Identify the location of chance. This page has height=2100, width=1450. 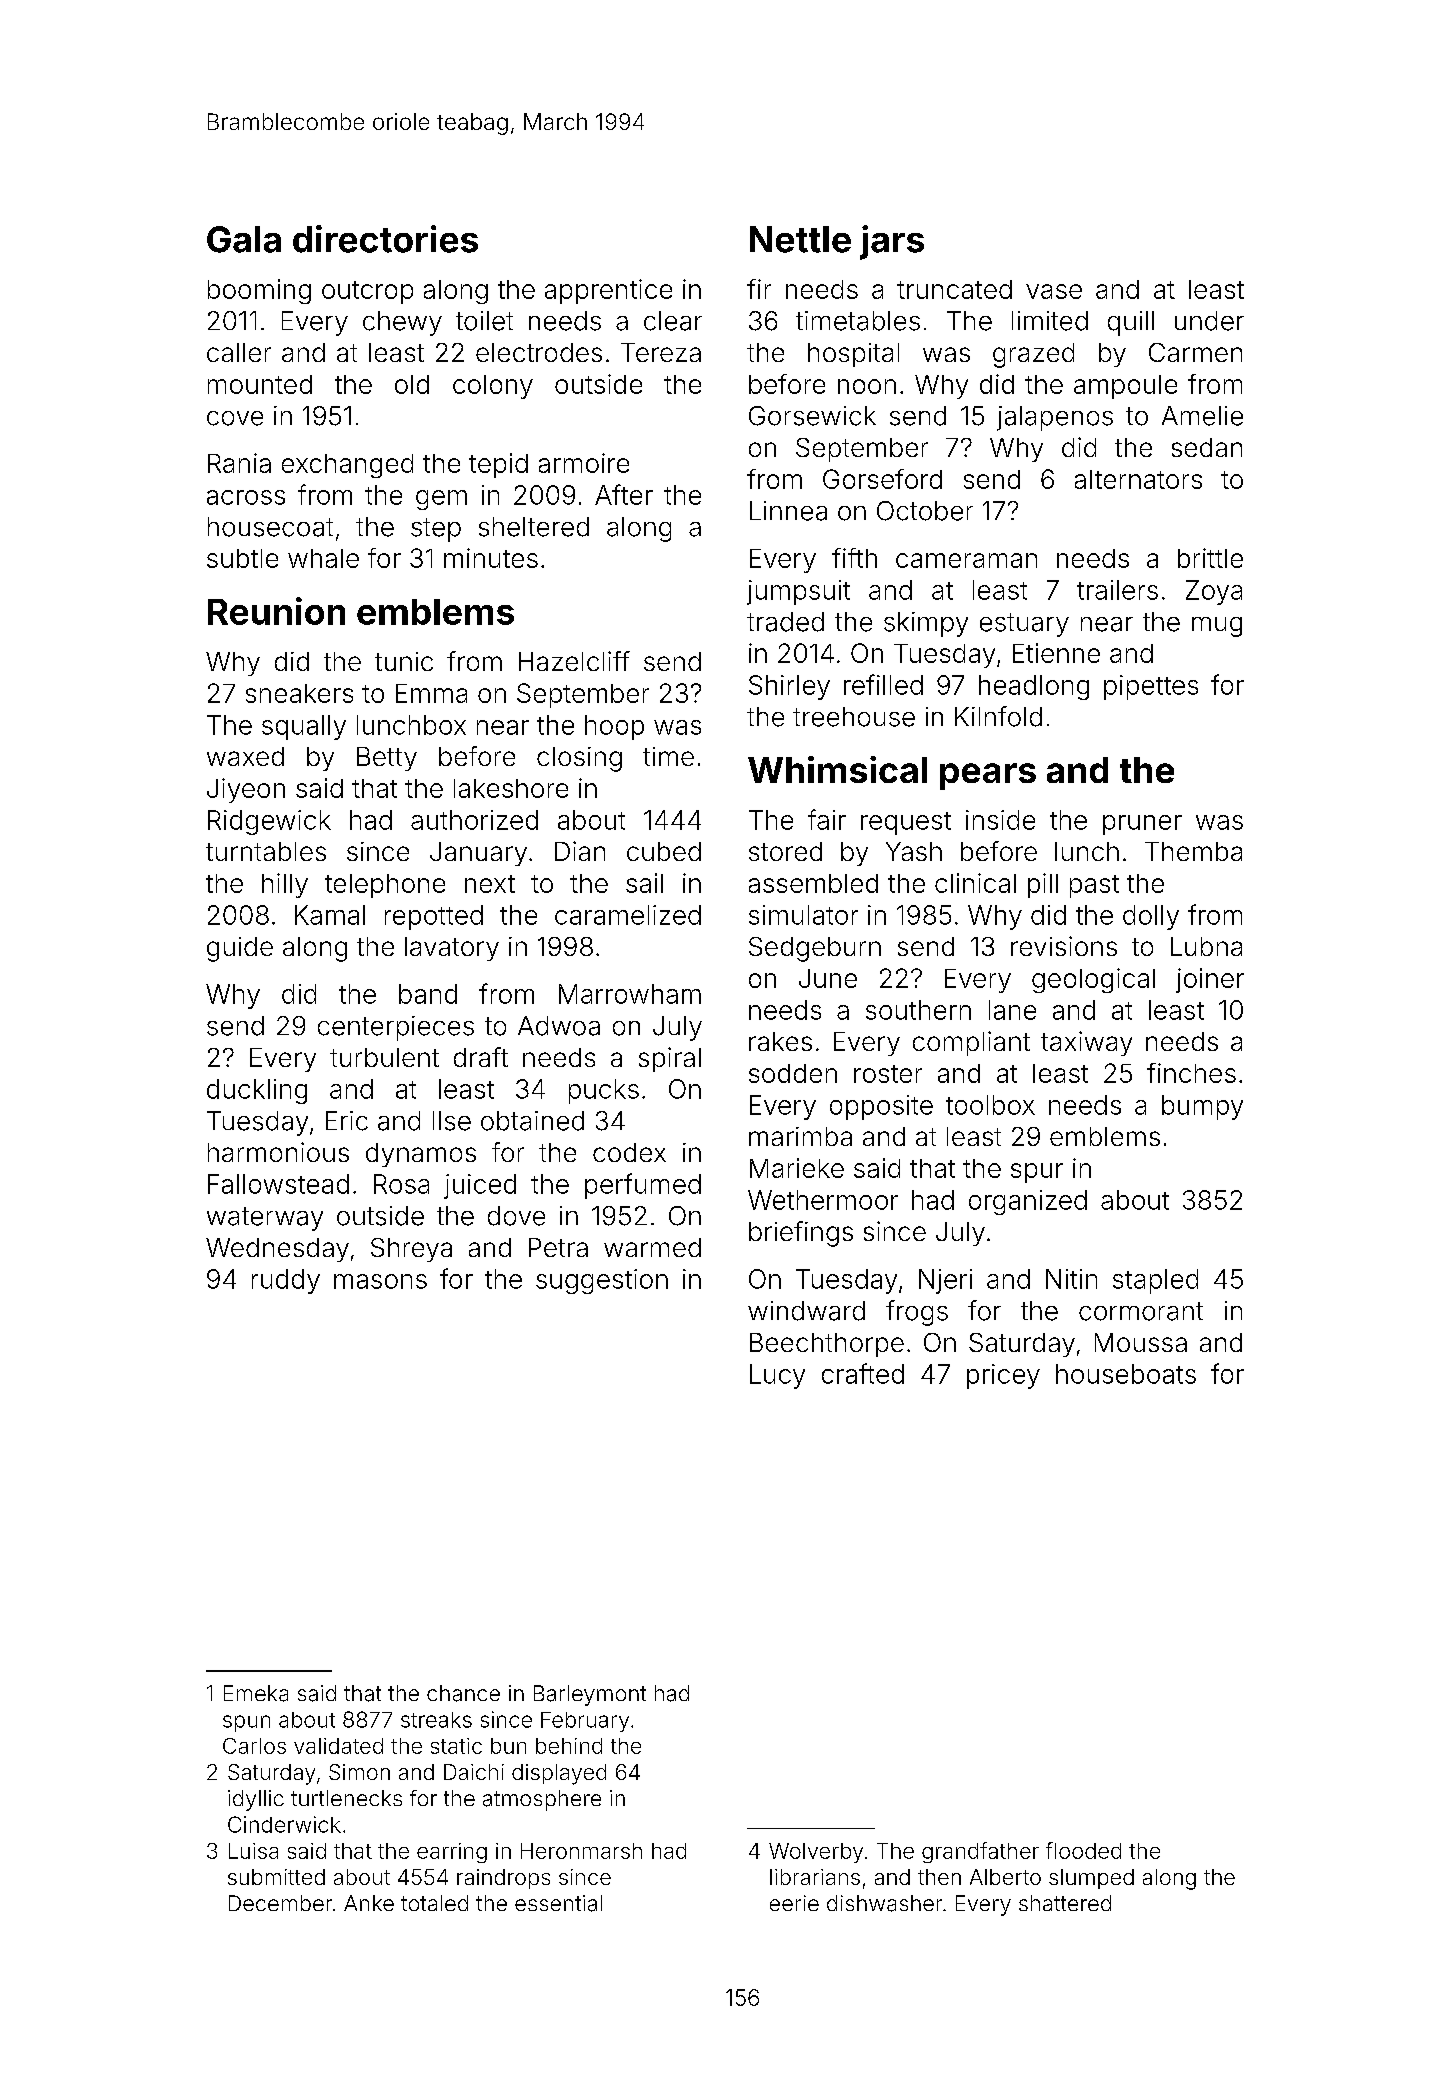
(463, 1693).
